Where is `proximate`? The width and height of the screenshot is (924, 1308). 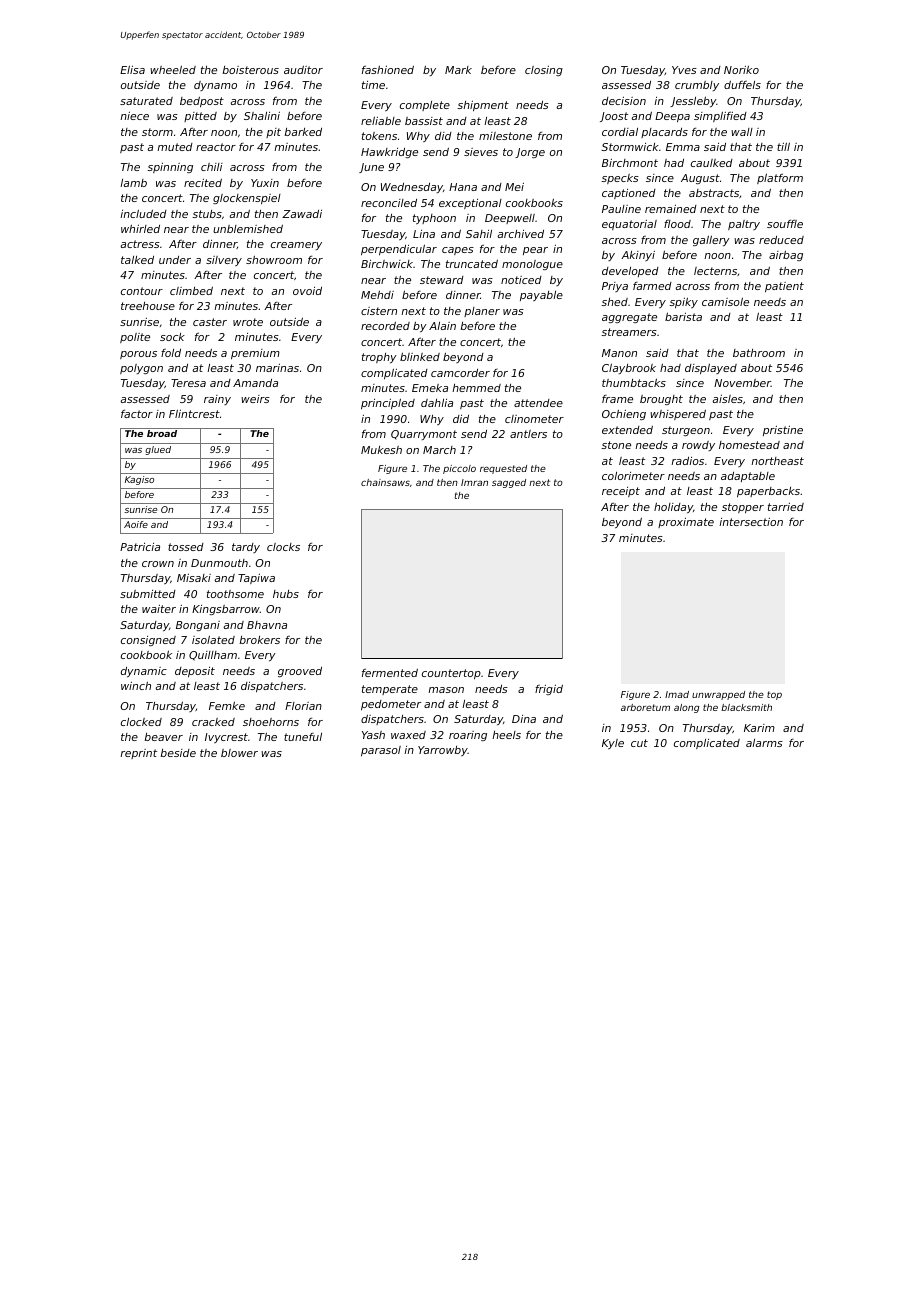
proximate is located at coordinates (686, 522).
